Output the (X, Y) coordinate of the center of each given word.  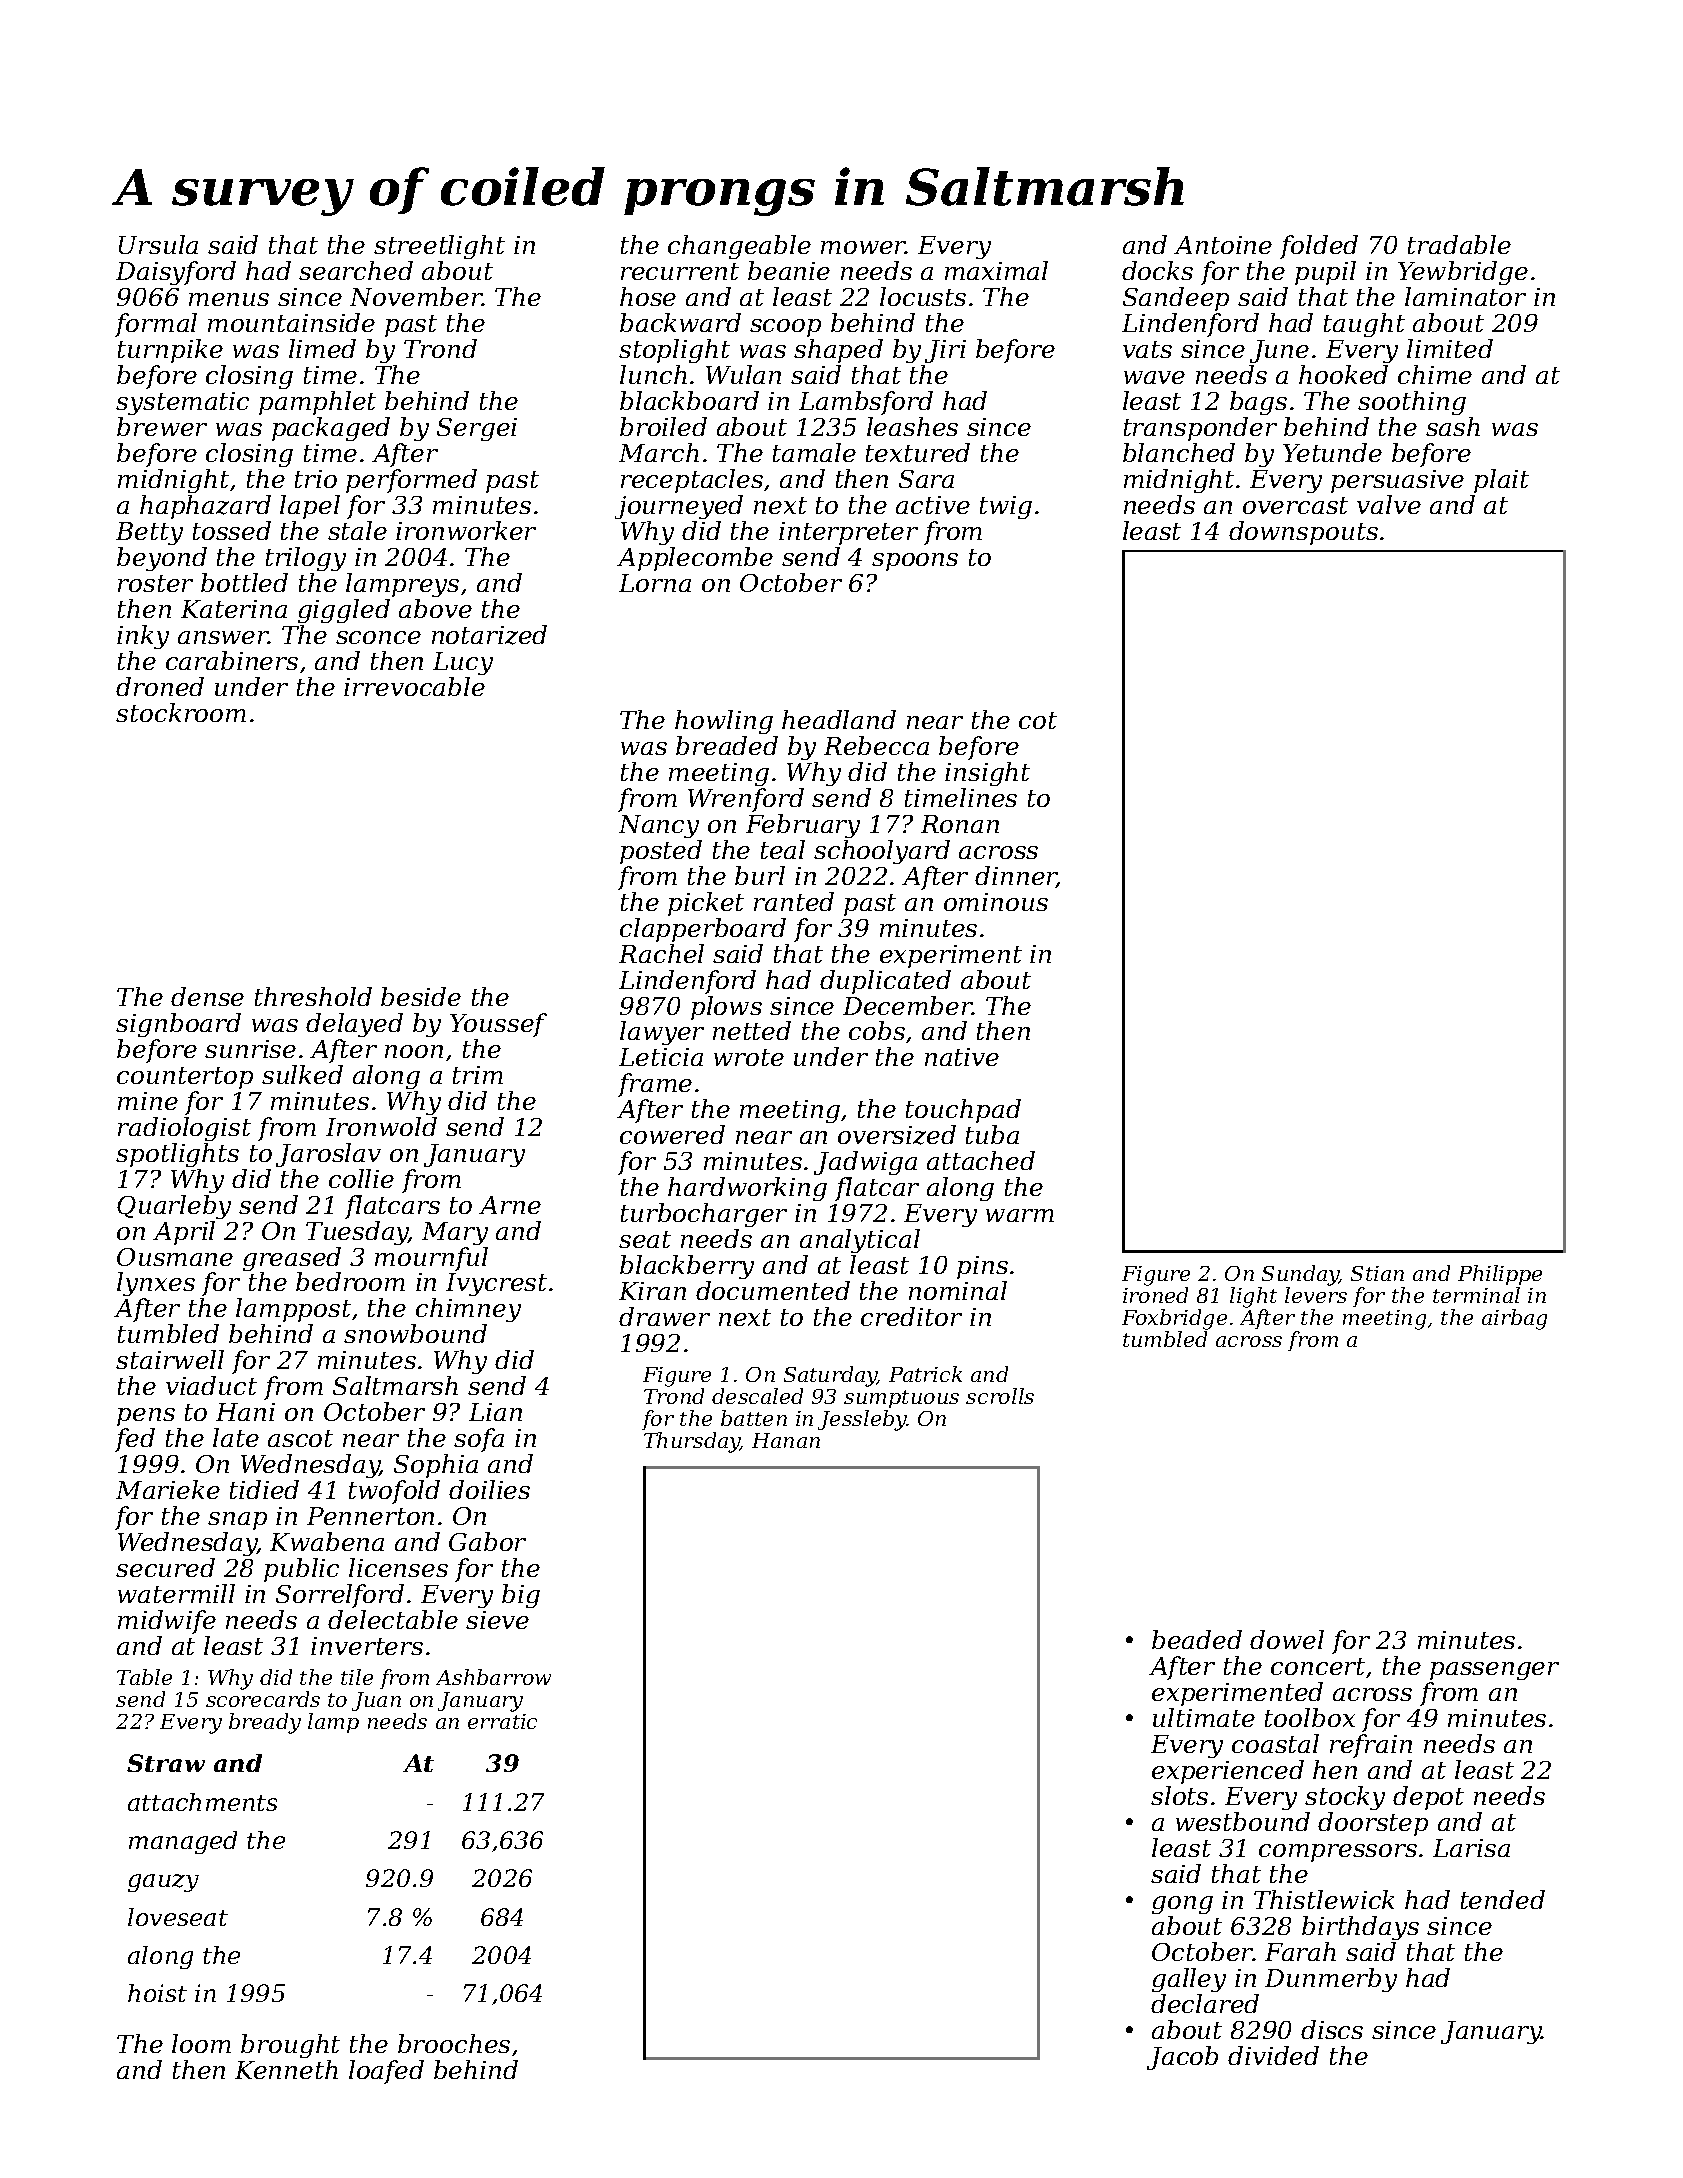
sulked (302, 1074)
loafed (386, 2072)
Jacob (1182, 2058)
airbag (1514, 1319)
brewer (162, 426)
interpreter (848, 533)
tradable (1459, 244)
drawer (664, 1316)
